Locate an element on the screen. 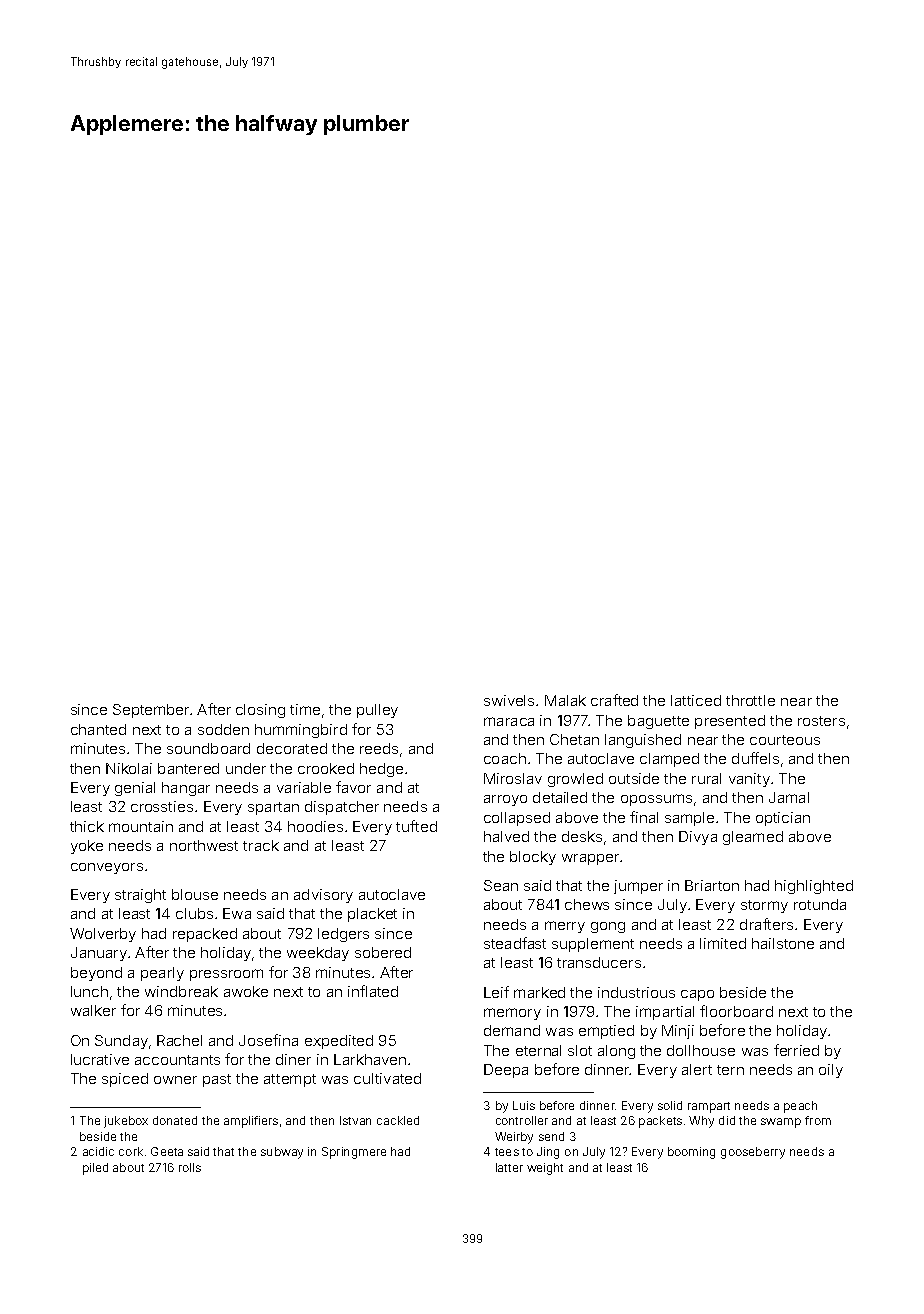 This screenshot has width=924, height=1314. hummingbird is located at coordinates (301, 731).
